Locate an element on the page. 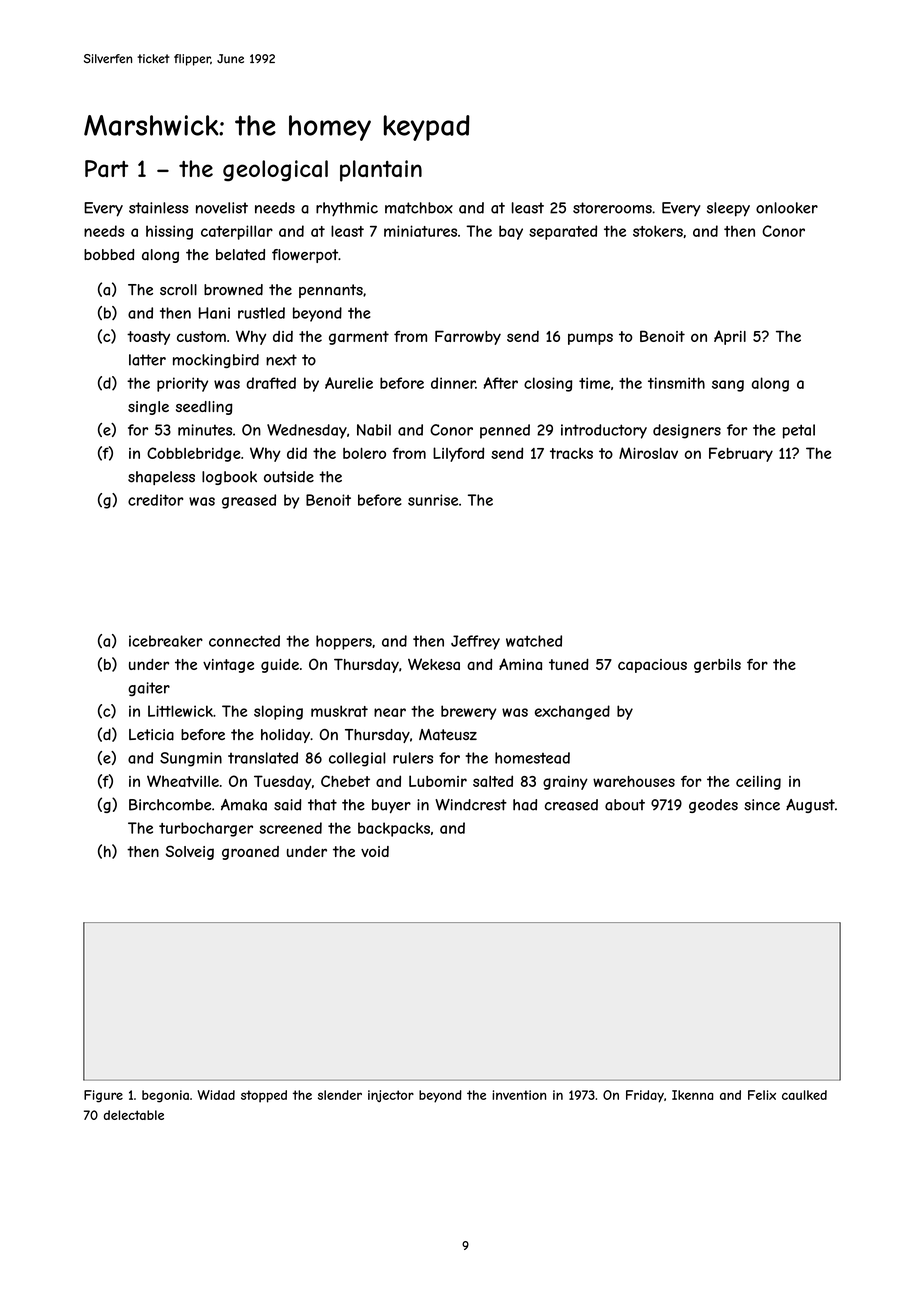 This page has width=924, height=1308. Widad is located at coordinates (216, 1095).
